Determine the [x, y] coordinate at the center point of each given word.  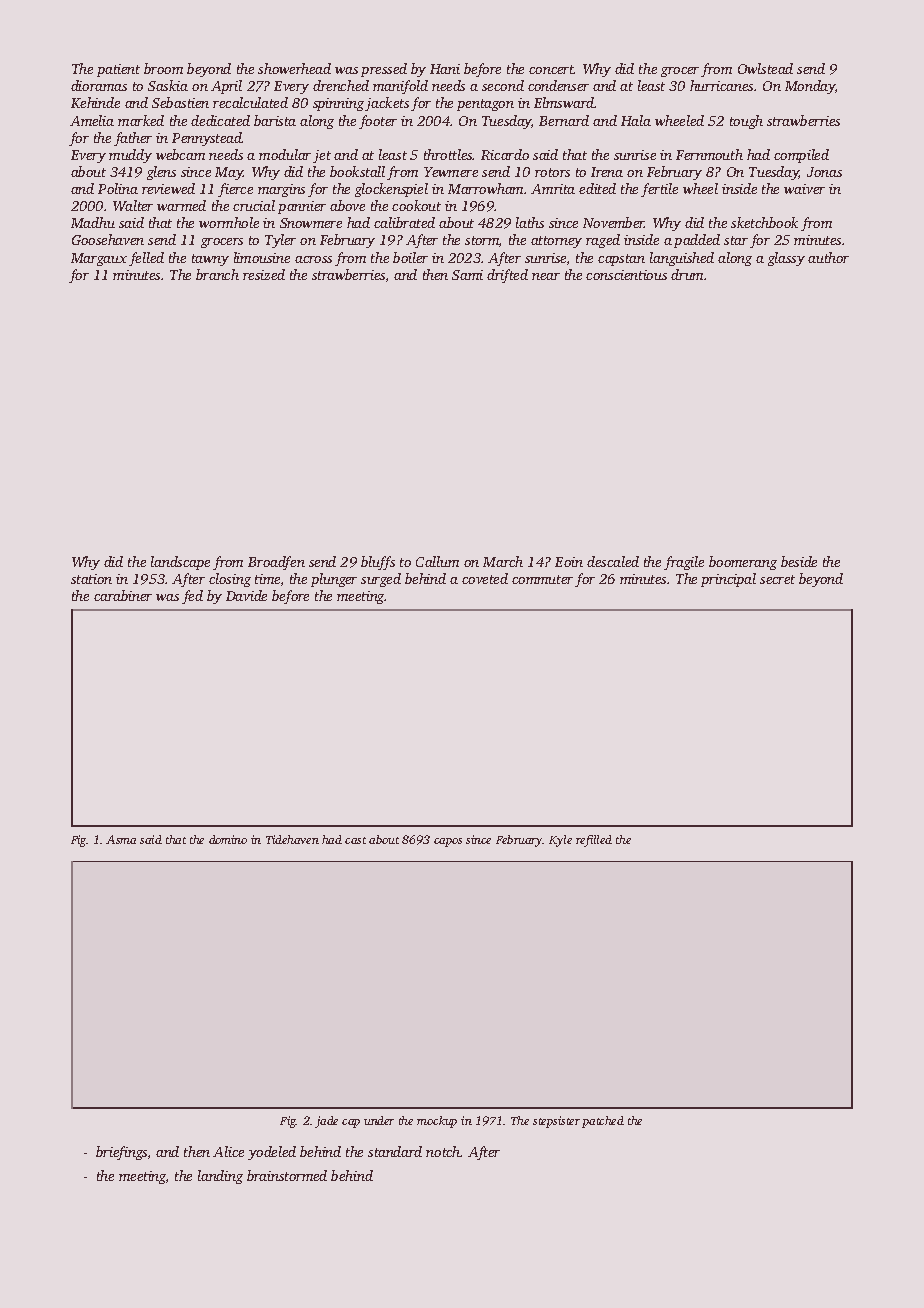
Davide [246, 595]
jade [326, 1122]
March [503, 561]
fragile [684, 563]
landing [220, 1177]
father [133, 139]
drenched [341, 85]
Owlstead [765, 68]
